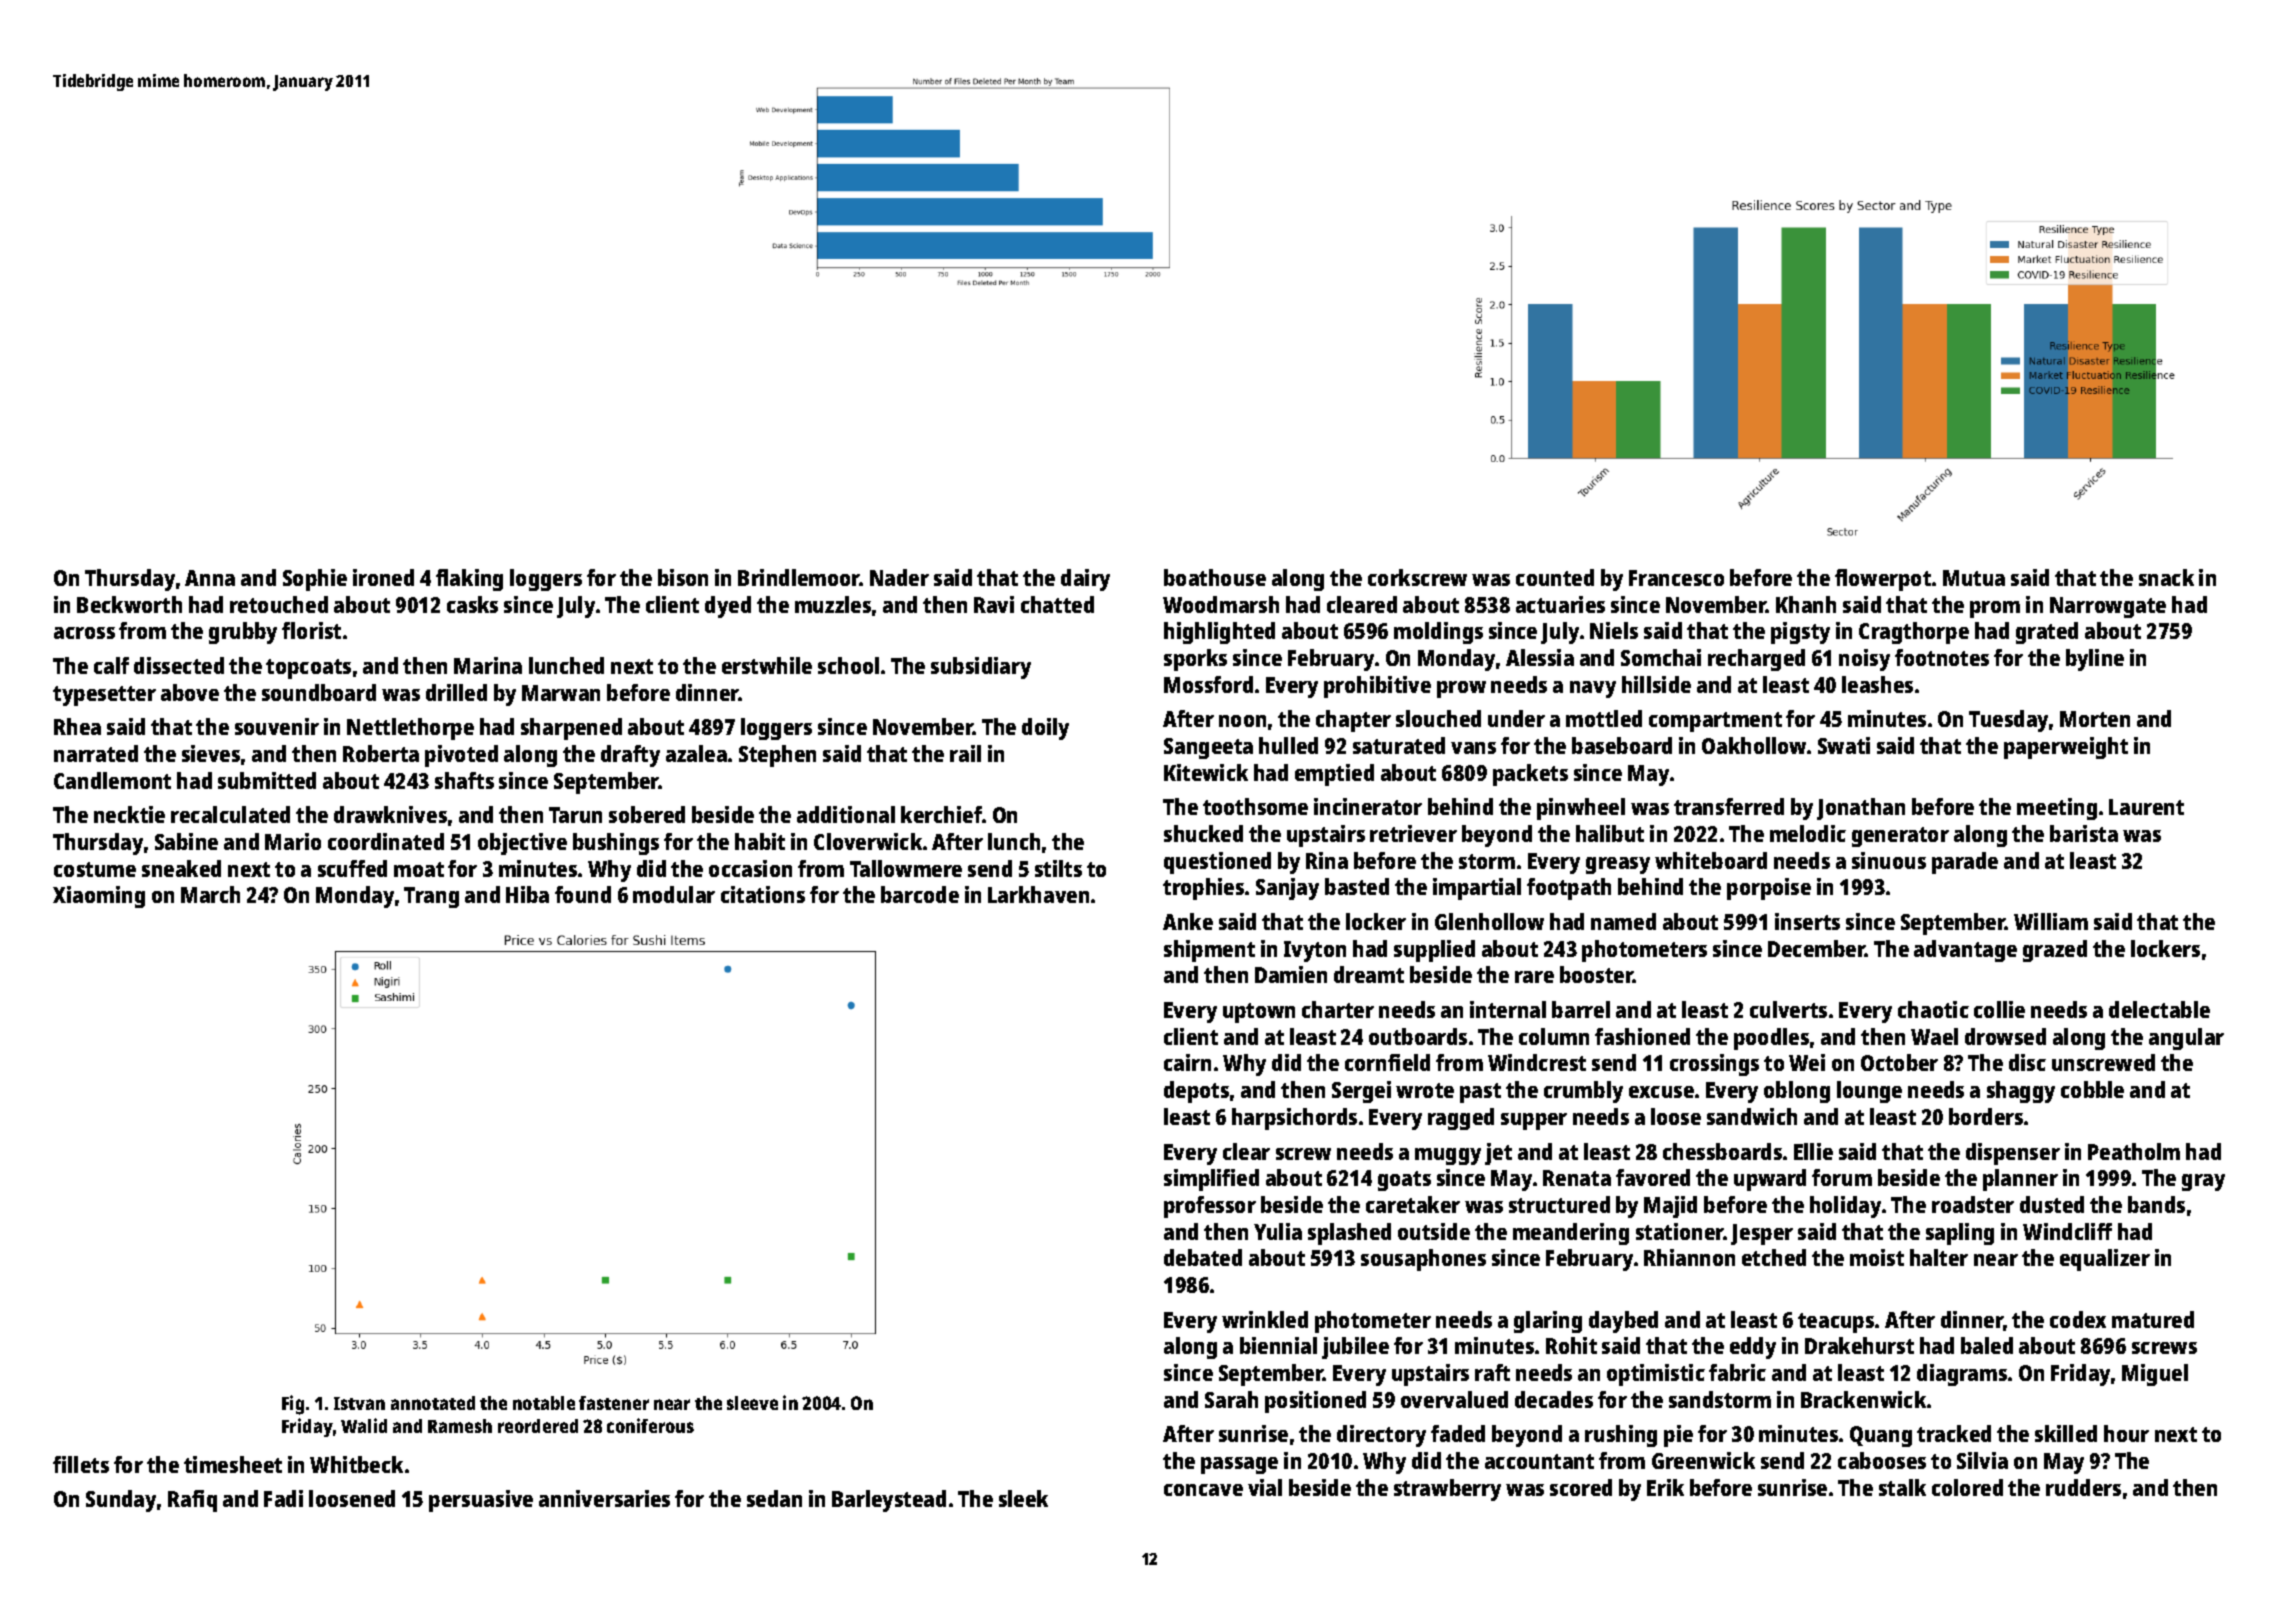 Image resolution: width=2282 pixels, height=1614 pixels. What do you see at coordinates (210, 578) in the page?
I see `Anna` at bounding box center [210, 578].
